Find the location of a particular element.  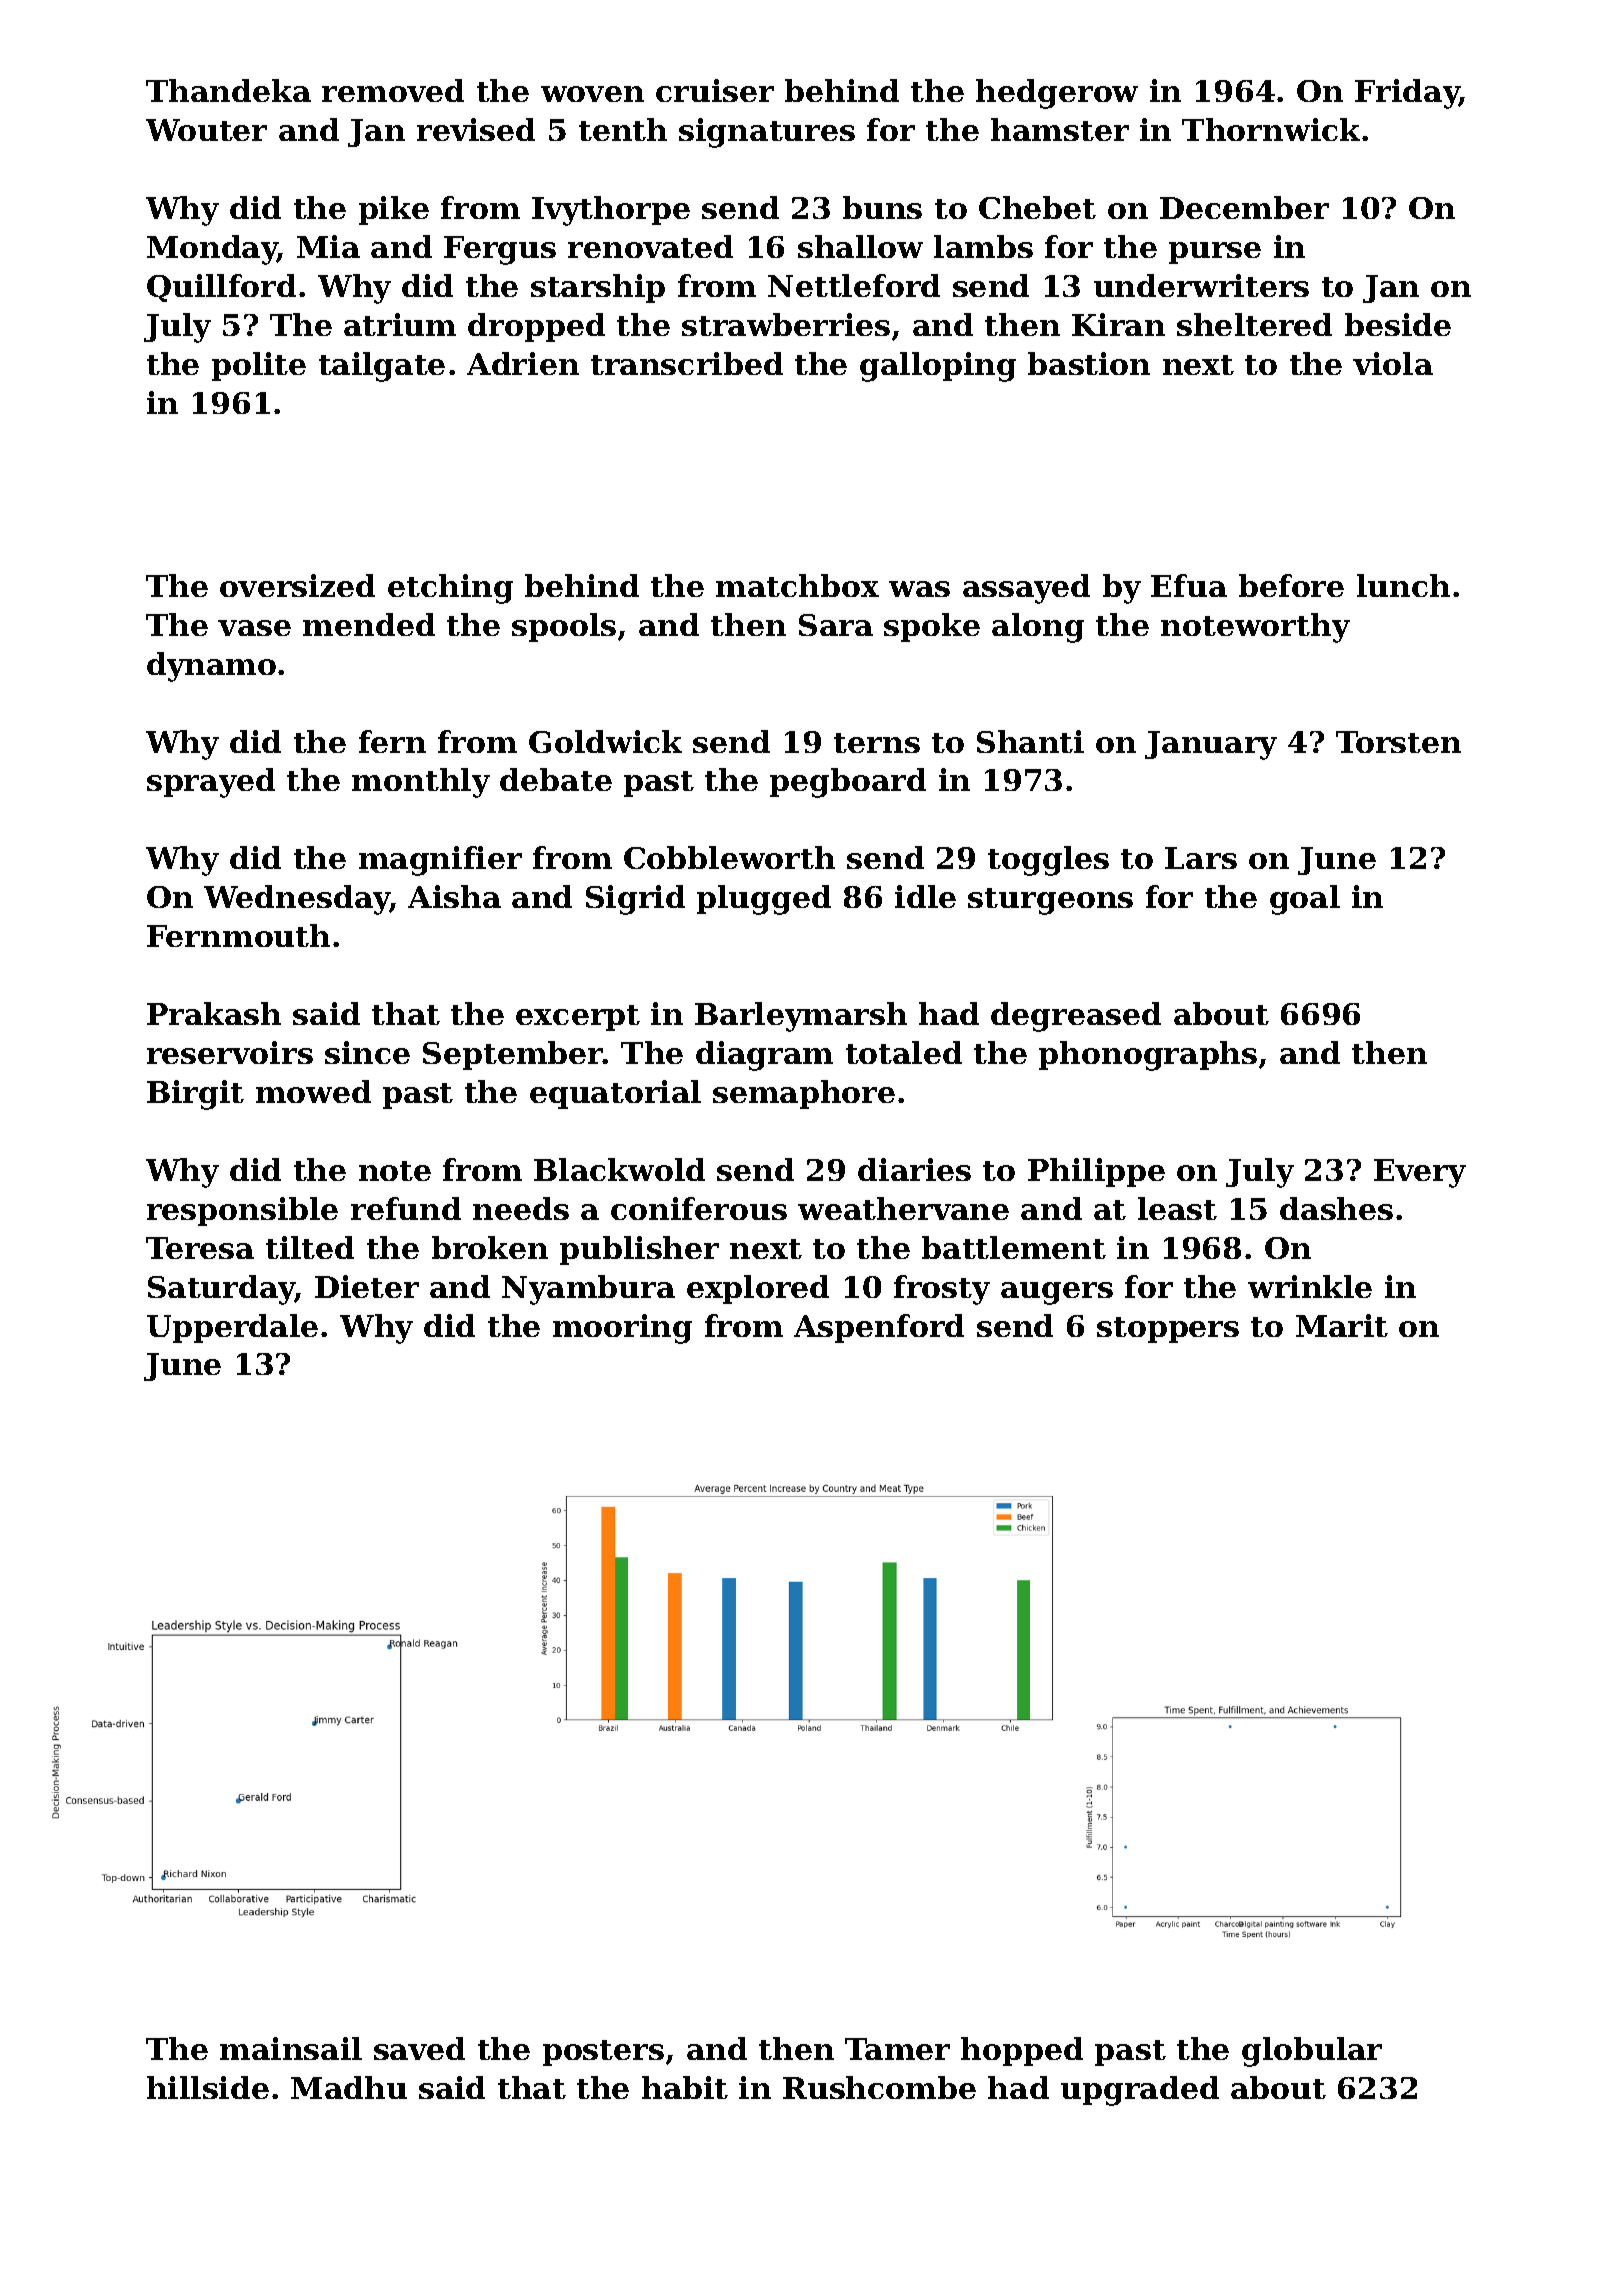

bastion is located at coordinates (1089, 363).
